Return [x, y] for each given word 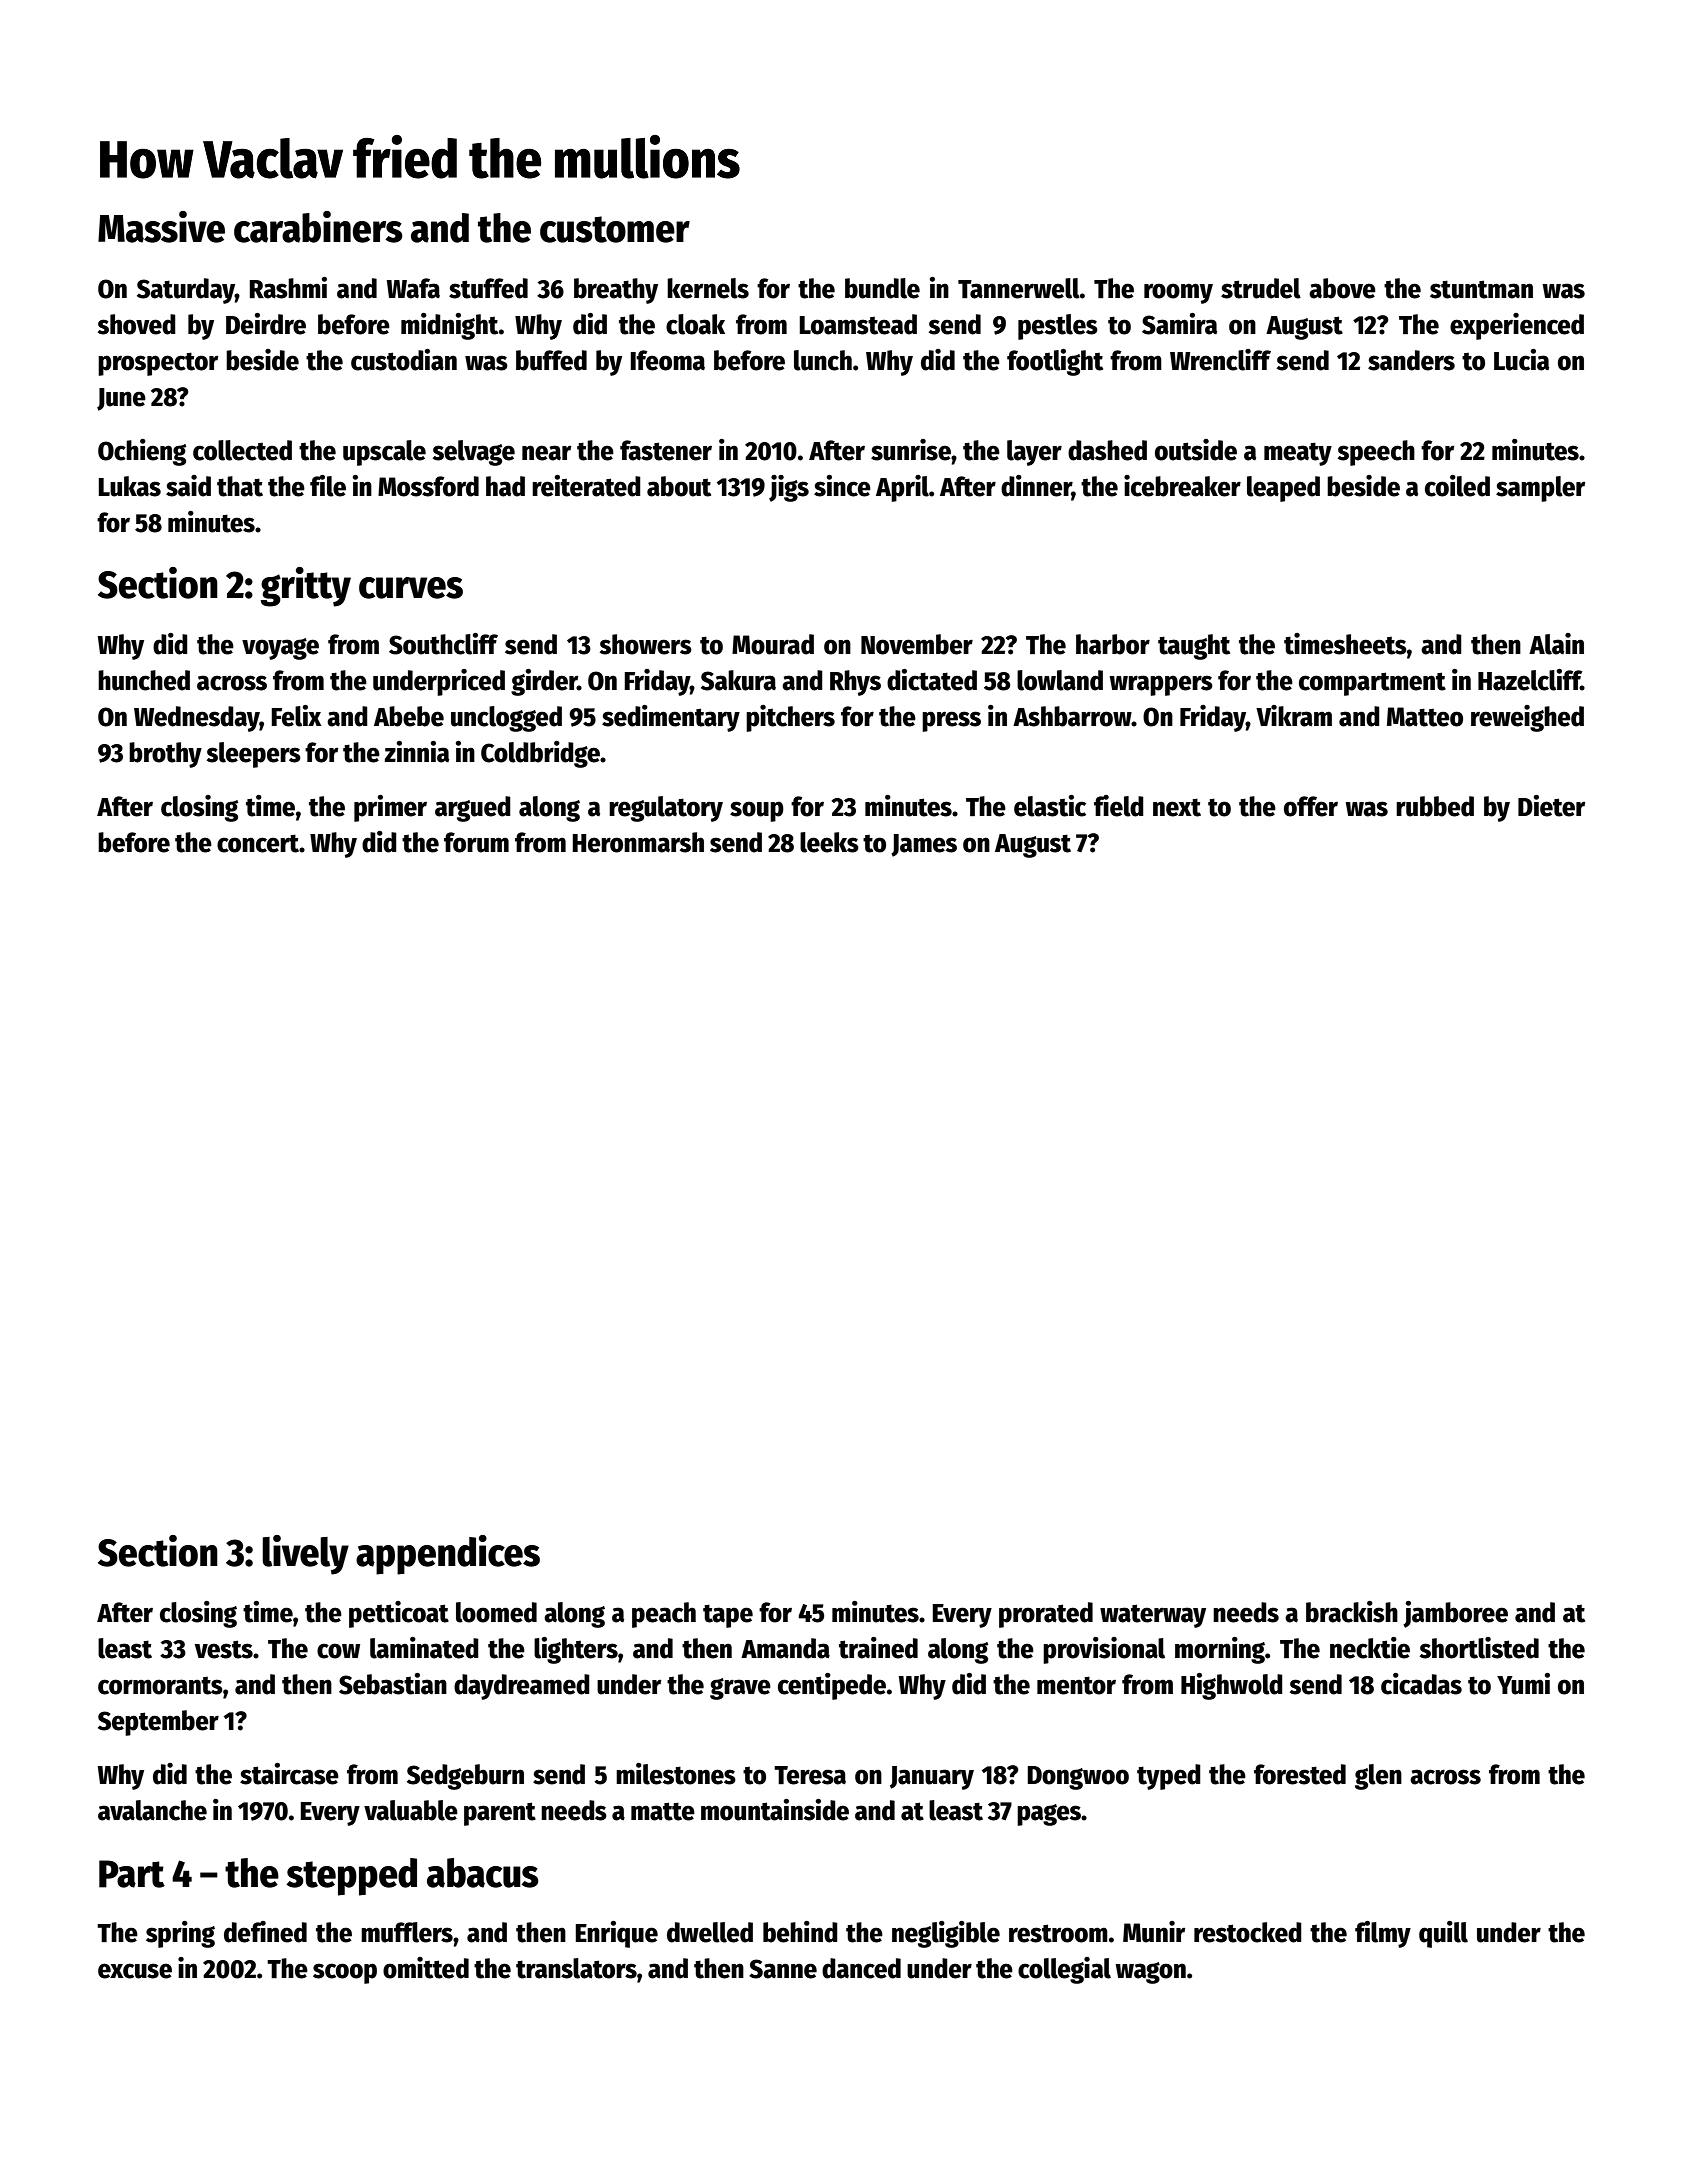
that [240, 486]
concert [258, 843]
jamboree [1455, 1614]
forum [476, 842]
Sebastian [393, 1684]
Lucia [1521, 360]
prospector [158, 364]
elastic [1050, 806]
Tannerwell [1019, 288]
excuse [135, 1971]
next [1177, 807]
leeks [829, 842]
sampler [1540, 489]
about [679, 486]
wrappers [1161, 685]
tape [728, 1616]
